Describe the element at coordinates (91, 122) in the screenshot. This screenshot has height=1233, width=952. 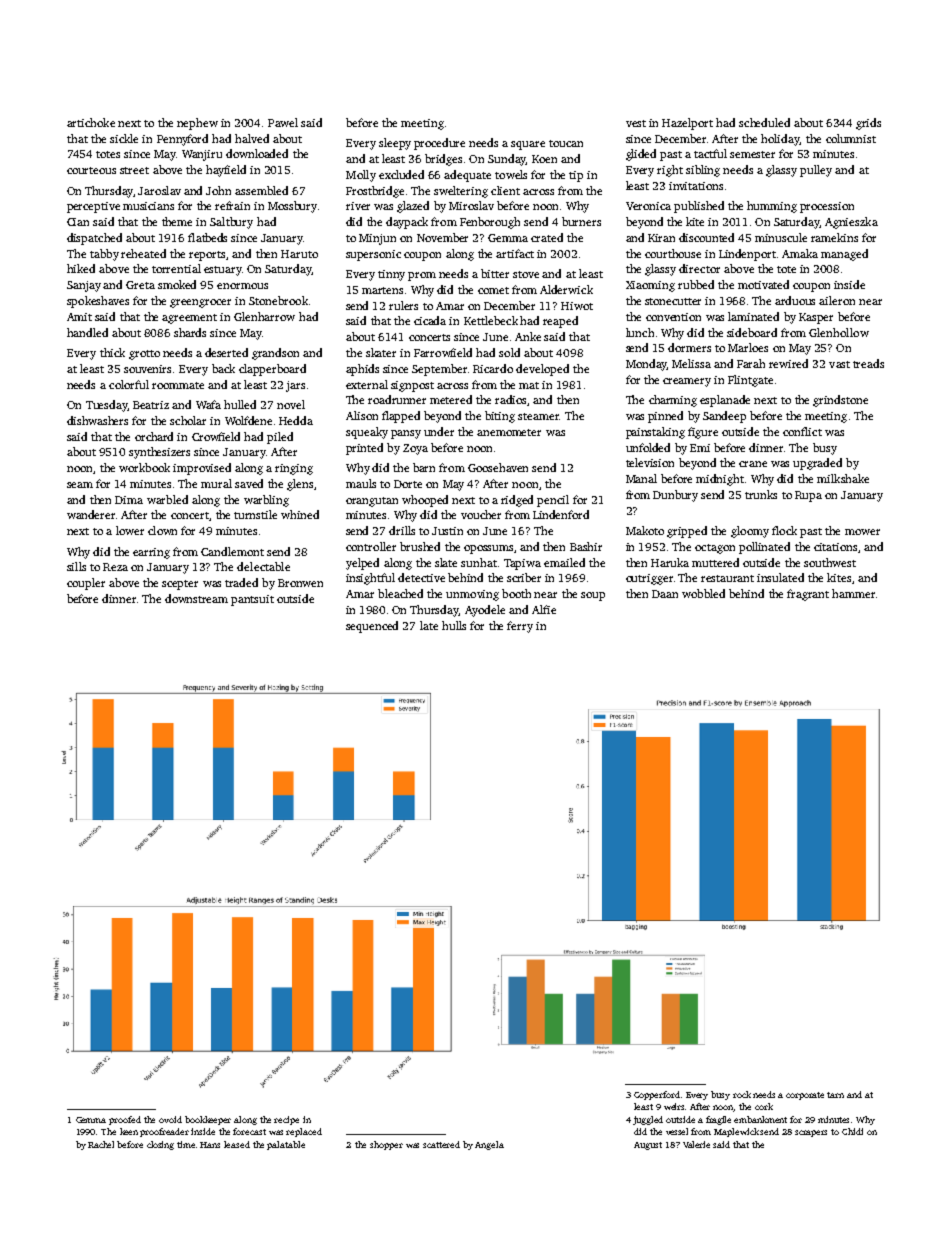
I see `artichoke` at that location.
